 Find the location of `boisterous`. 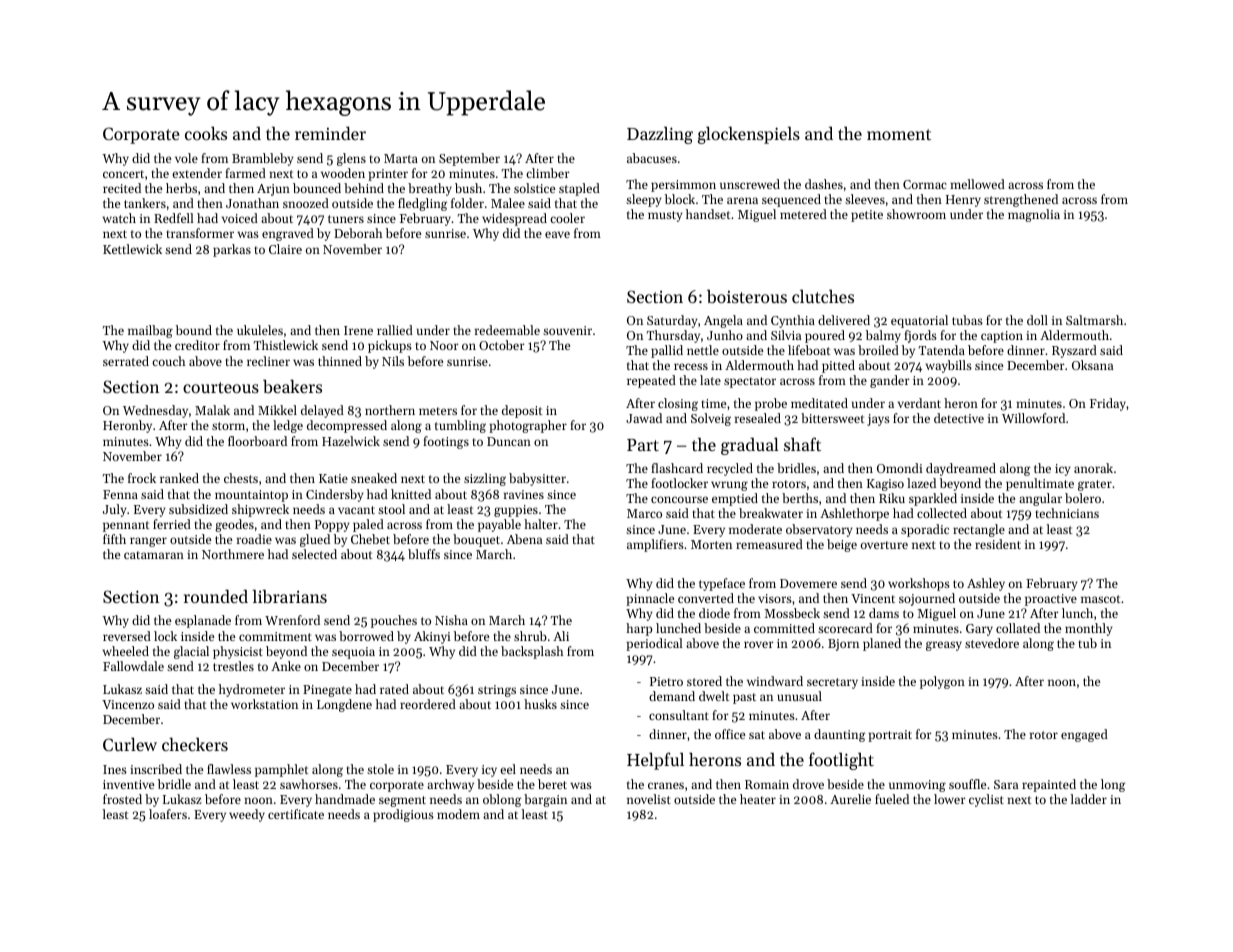

boisterous is located at coordinates (747, 296).
